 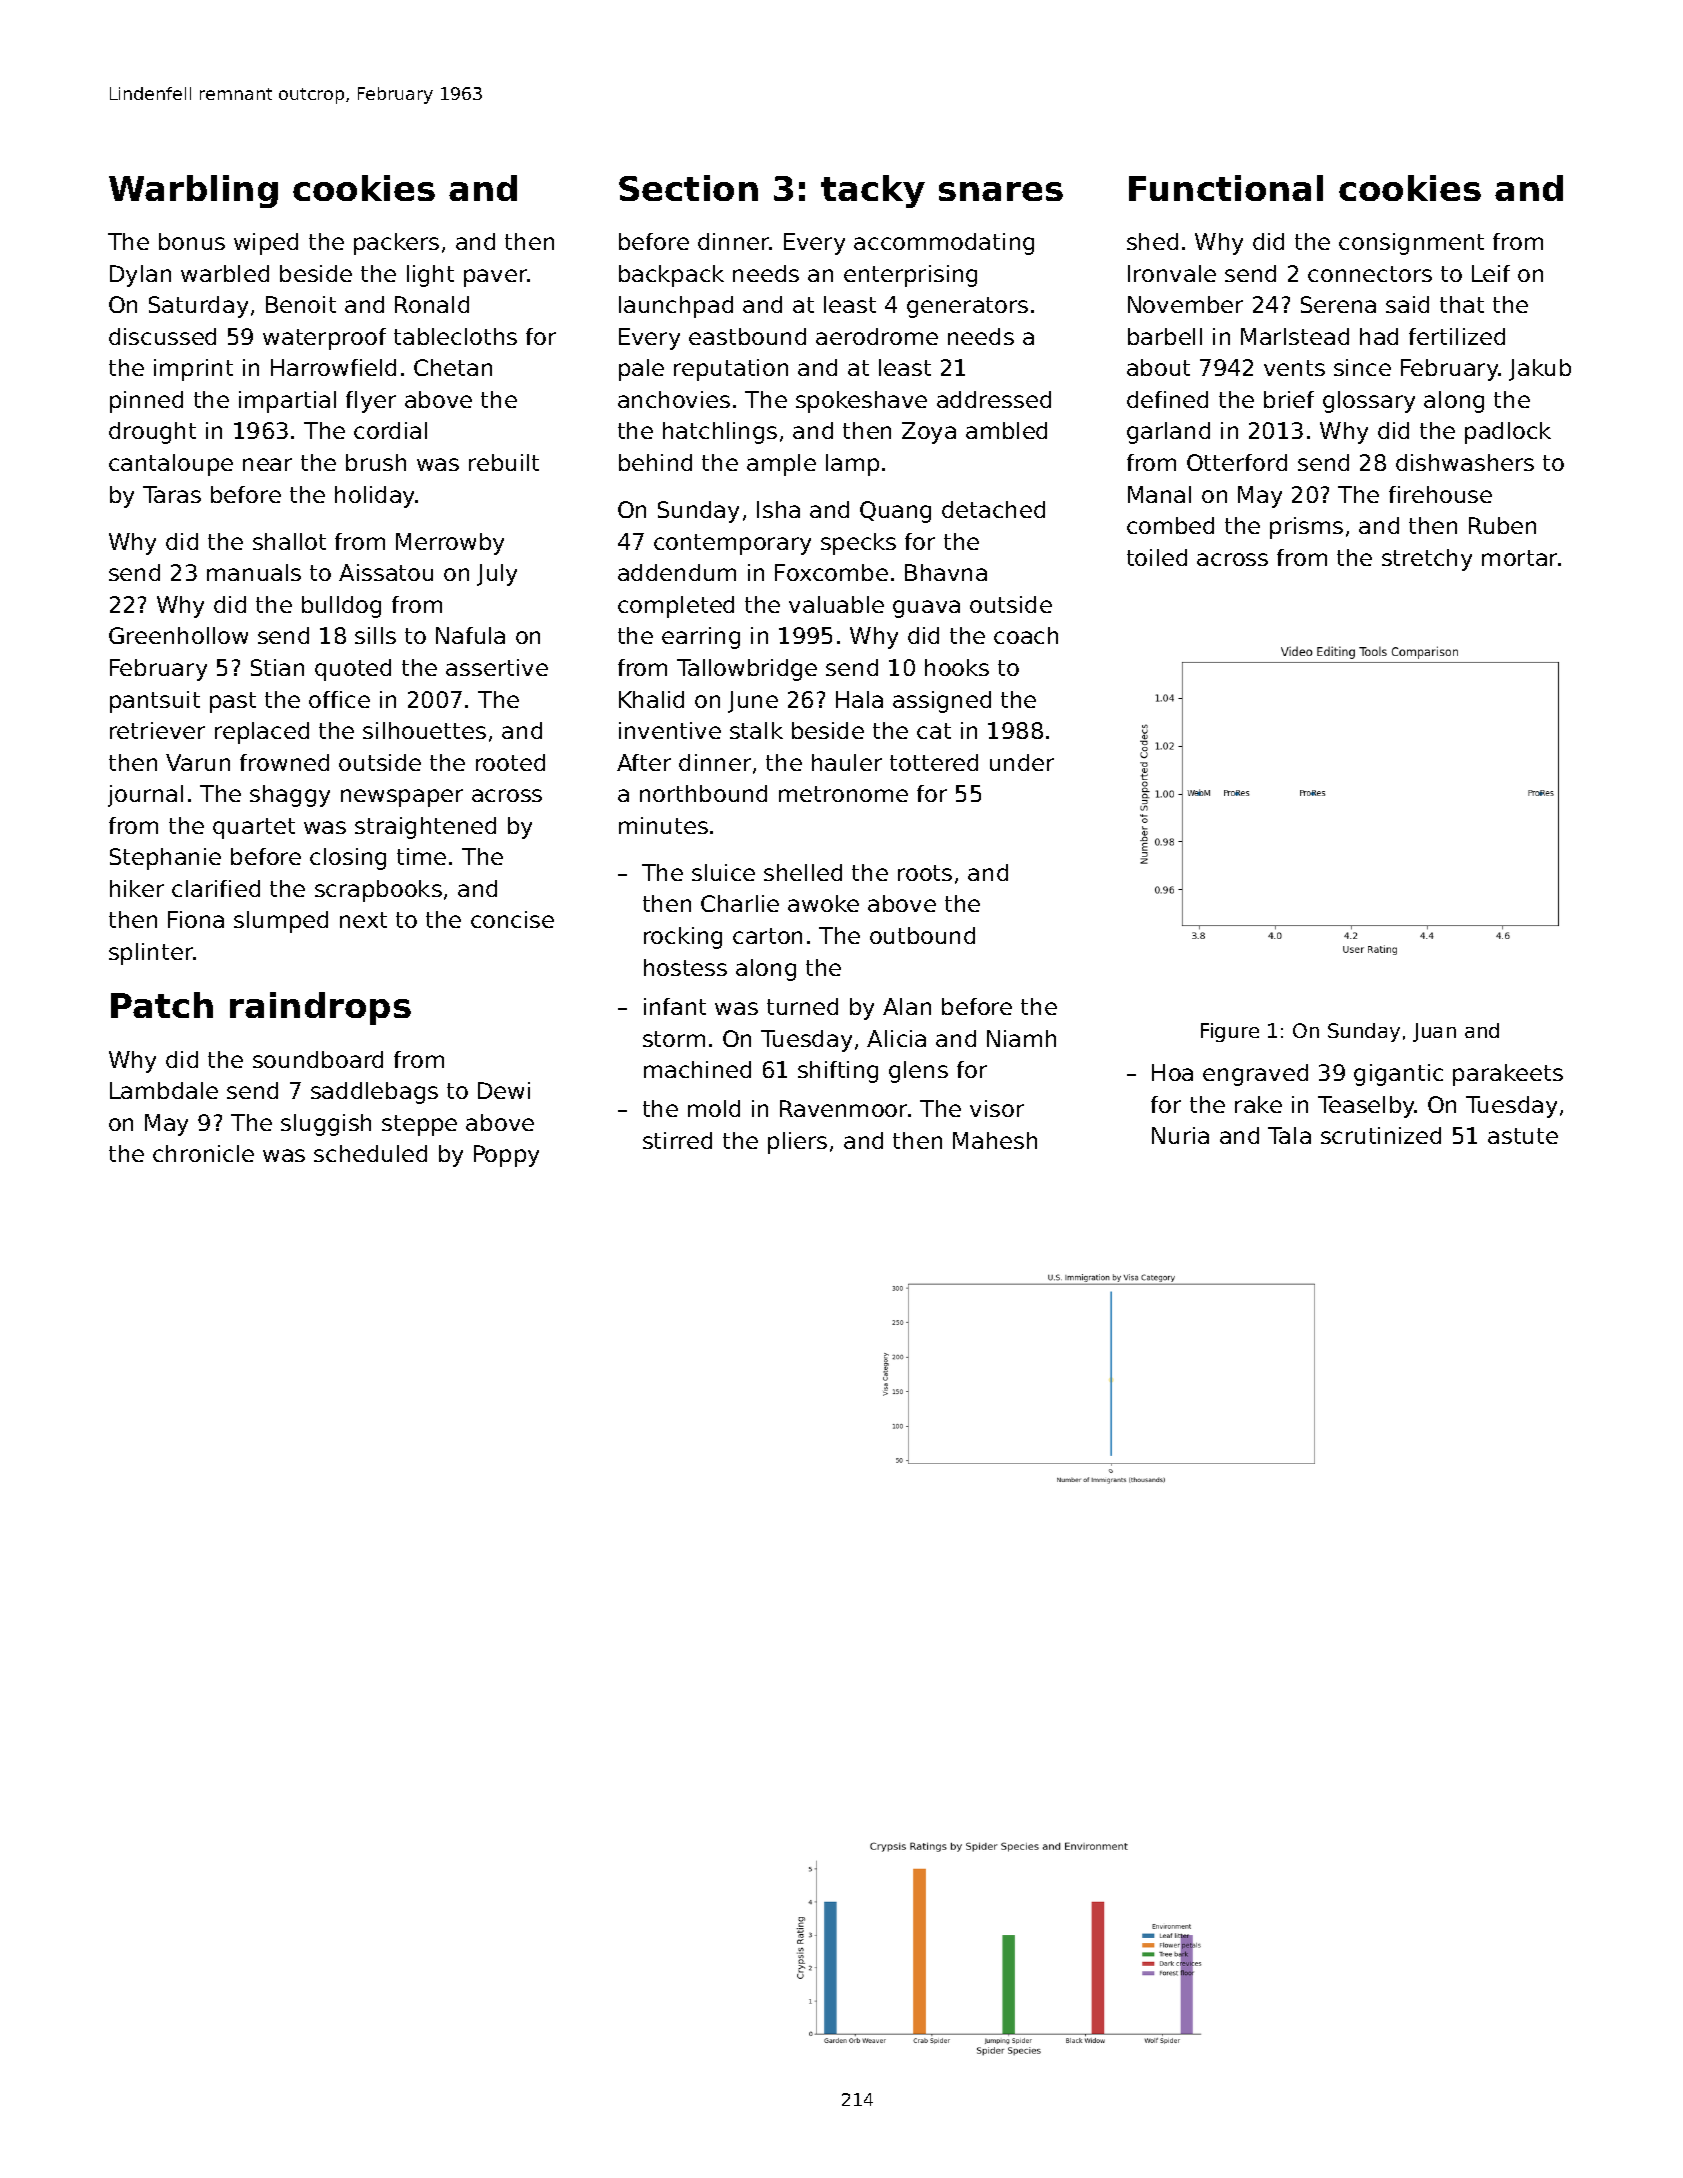 What do you see at coordinates (289, 541) in the document?
I see `shallot` at bounding box center [289, 541].
